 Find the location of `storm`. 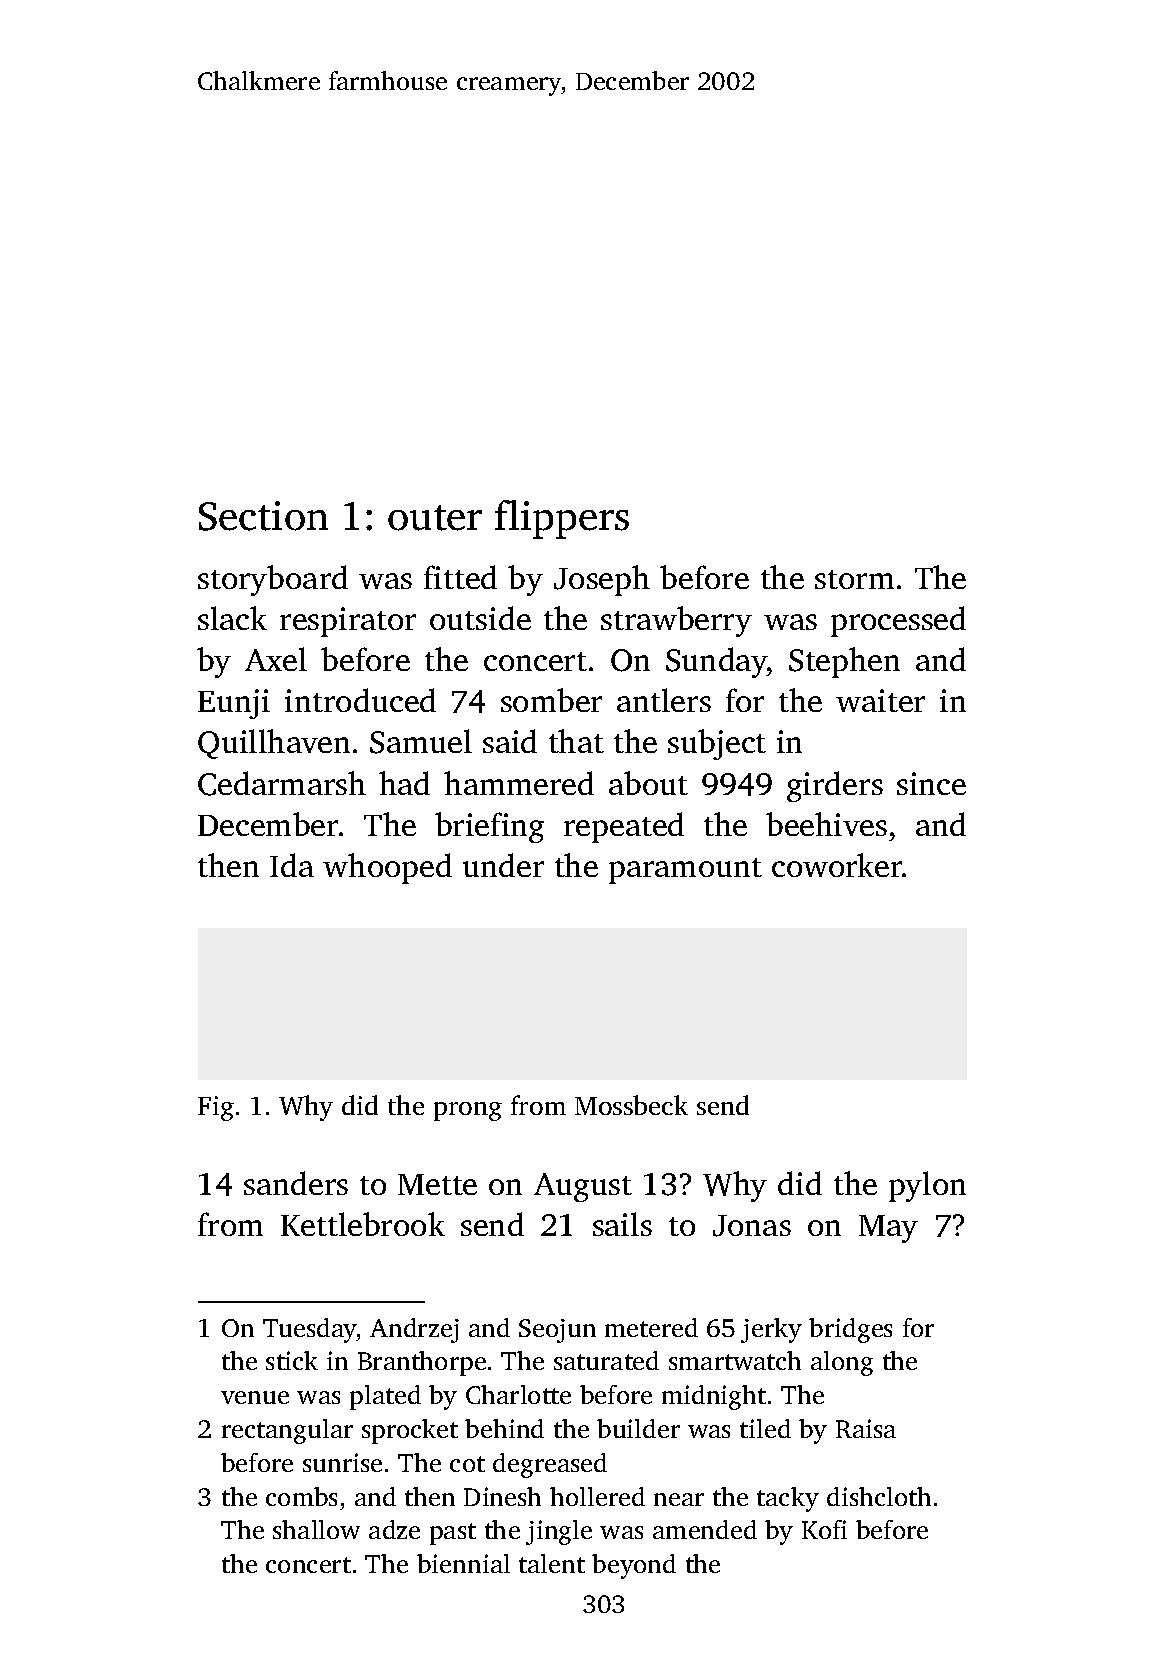

storm is located at coordinates (854, 579).
